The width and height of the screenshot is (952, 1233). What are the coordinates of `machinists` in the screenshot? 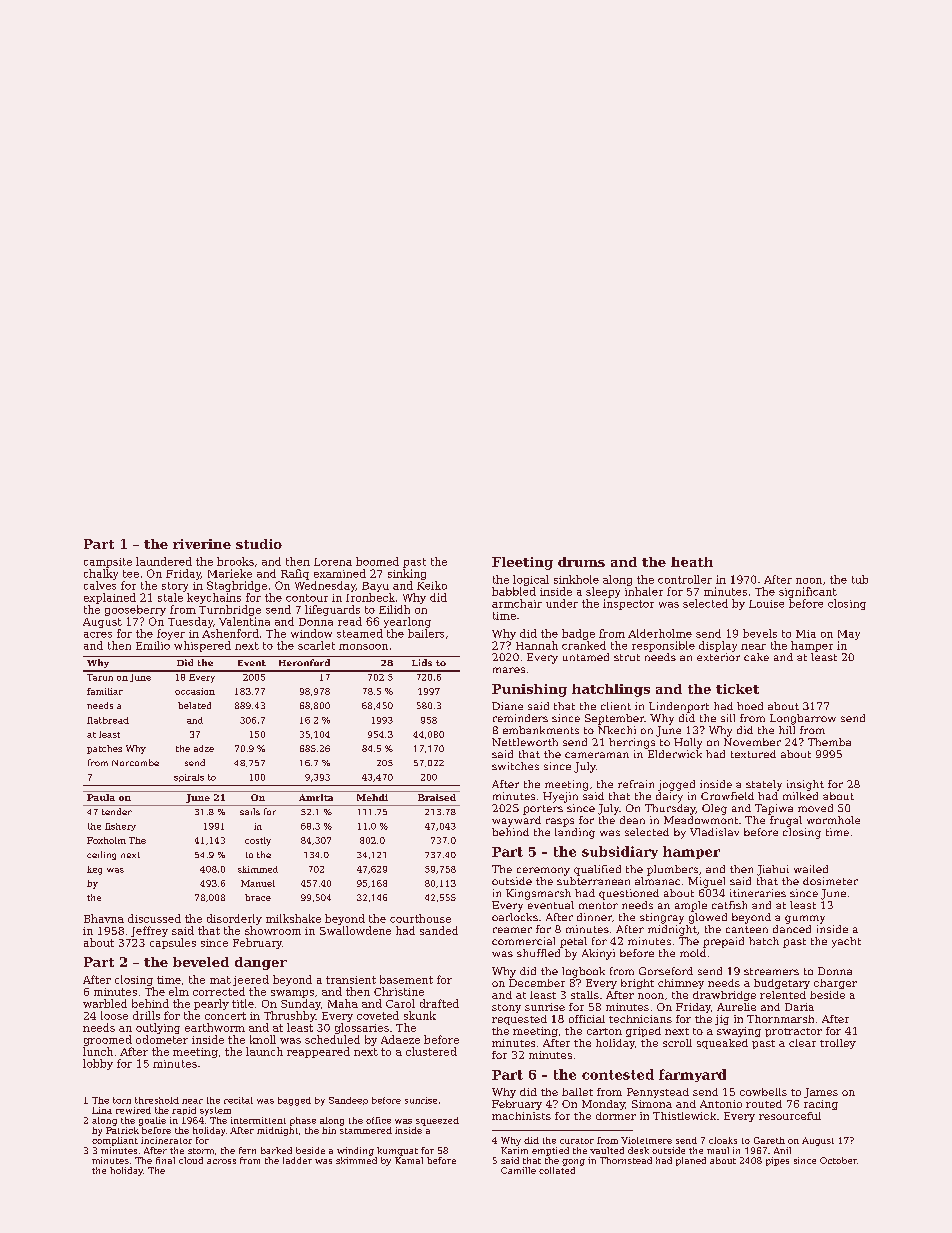 It's located at (521, 1116).
